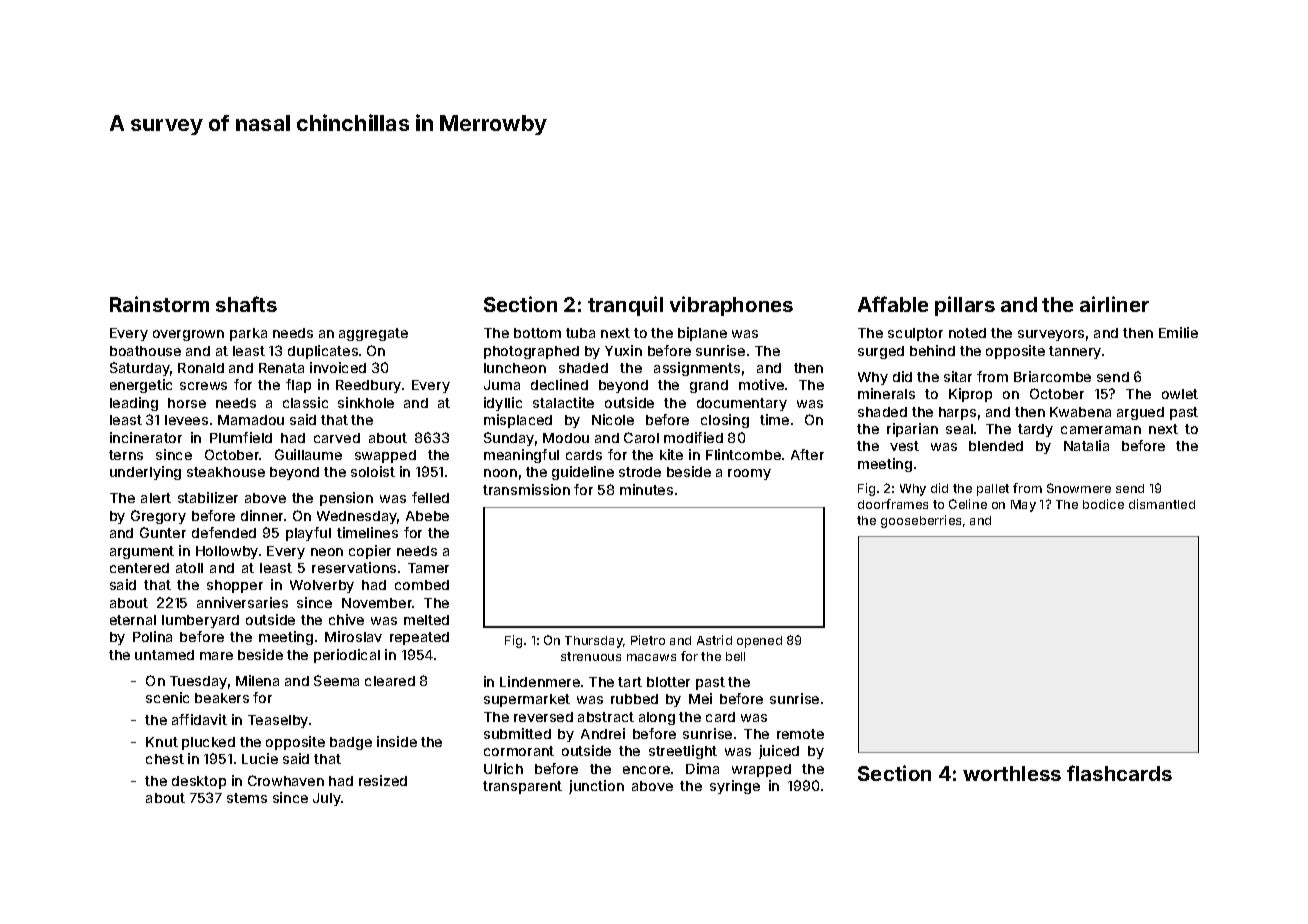 The height and width of the image is (924, 1308). What do you see at coordinates (503, 768) in the image?
I see `Ulrich` at bounding box center [503, 768].
